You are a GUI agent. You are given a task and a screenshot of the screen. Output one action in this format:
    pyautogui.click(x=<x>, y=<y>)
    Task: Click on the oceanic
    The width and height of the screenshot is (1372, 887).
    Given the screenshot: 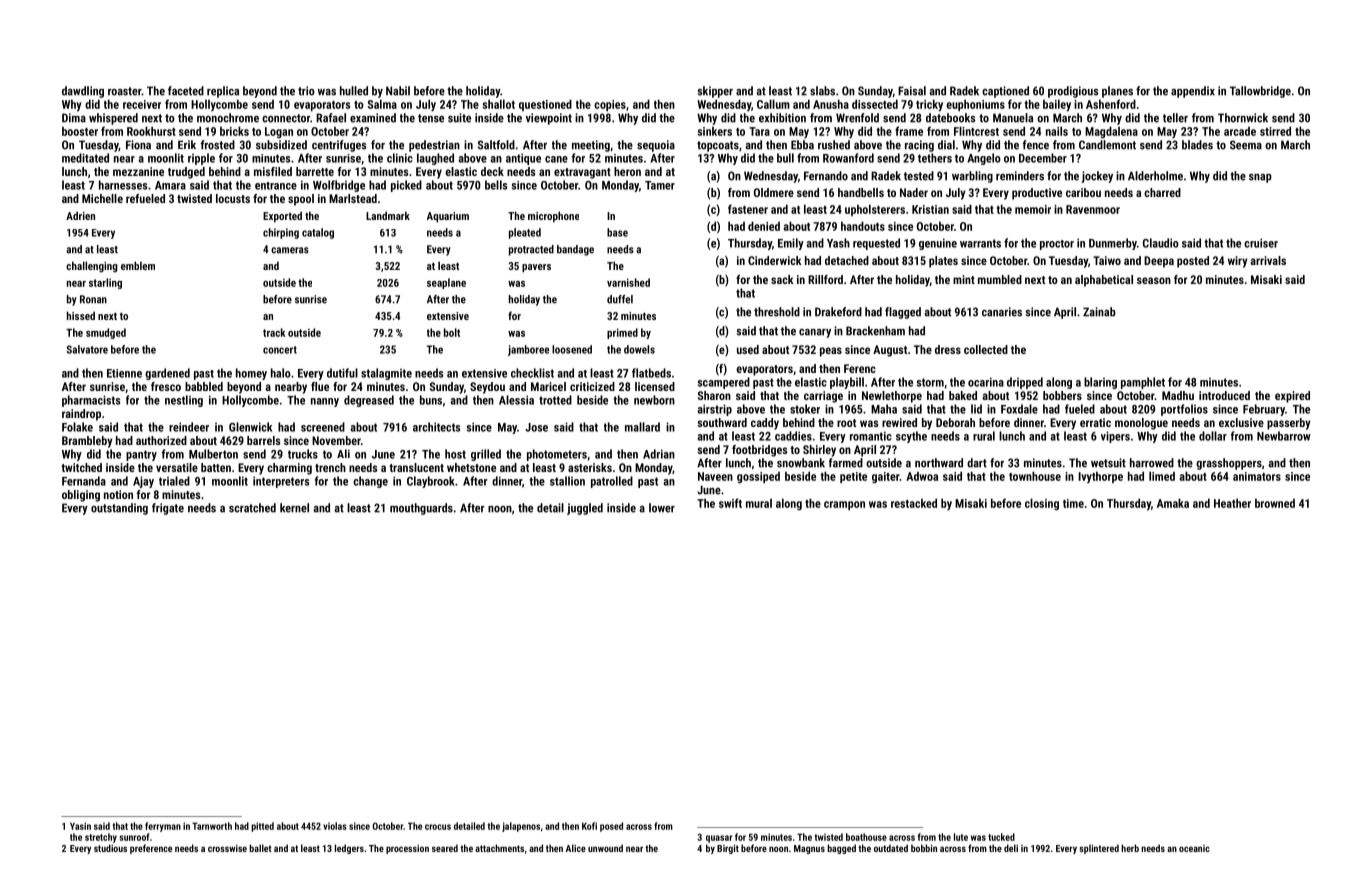 What is the action you would take?
    pyautogui.click(x=1194, y=848)
